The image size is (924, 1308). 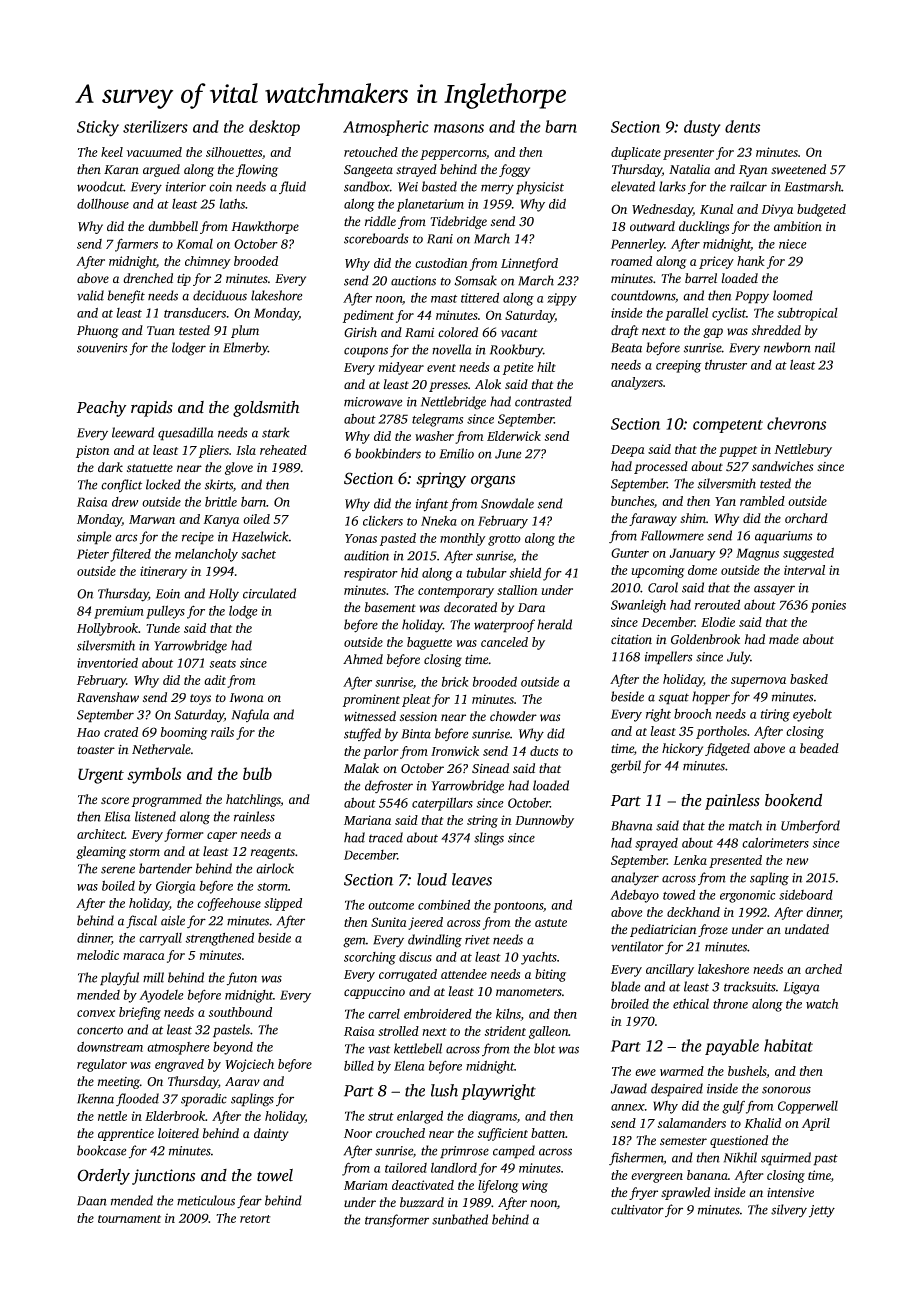 What do you see at coordinates (637, 1209) in the page?
I see `cultivator` at bounding box center [637, 1209].
